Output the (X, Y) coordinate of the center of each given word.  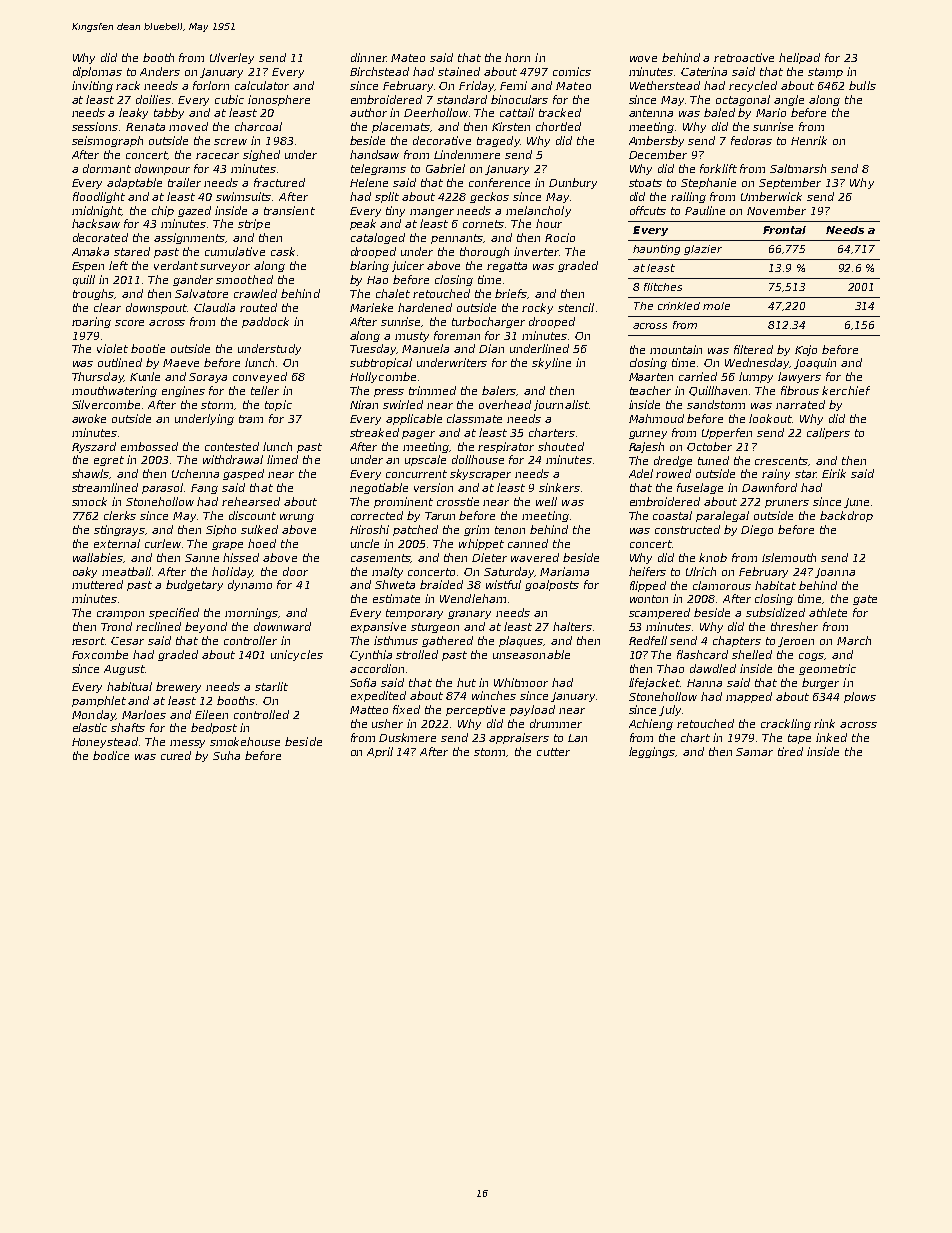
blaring (369, 266)
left (118, 265)
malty (387, 572)
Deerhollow (436, 112)
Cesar (127, 641)
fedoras (751, 140)
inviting (92, 86)
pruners (787, 504)
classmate (474, 418)
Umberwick (771, 196)
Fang (204, 489)
